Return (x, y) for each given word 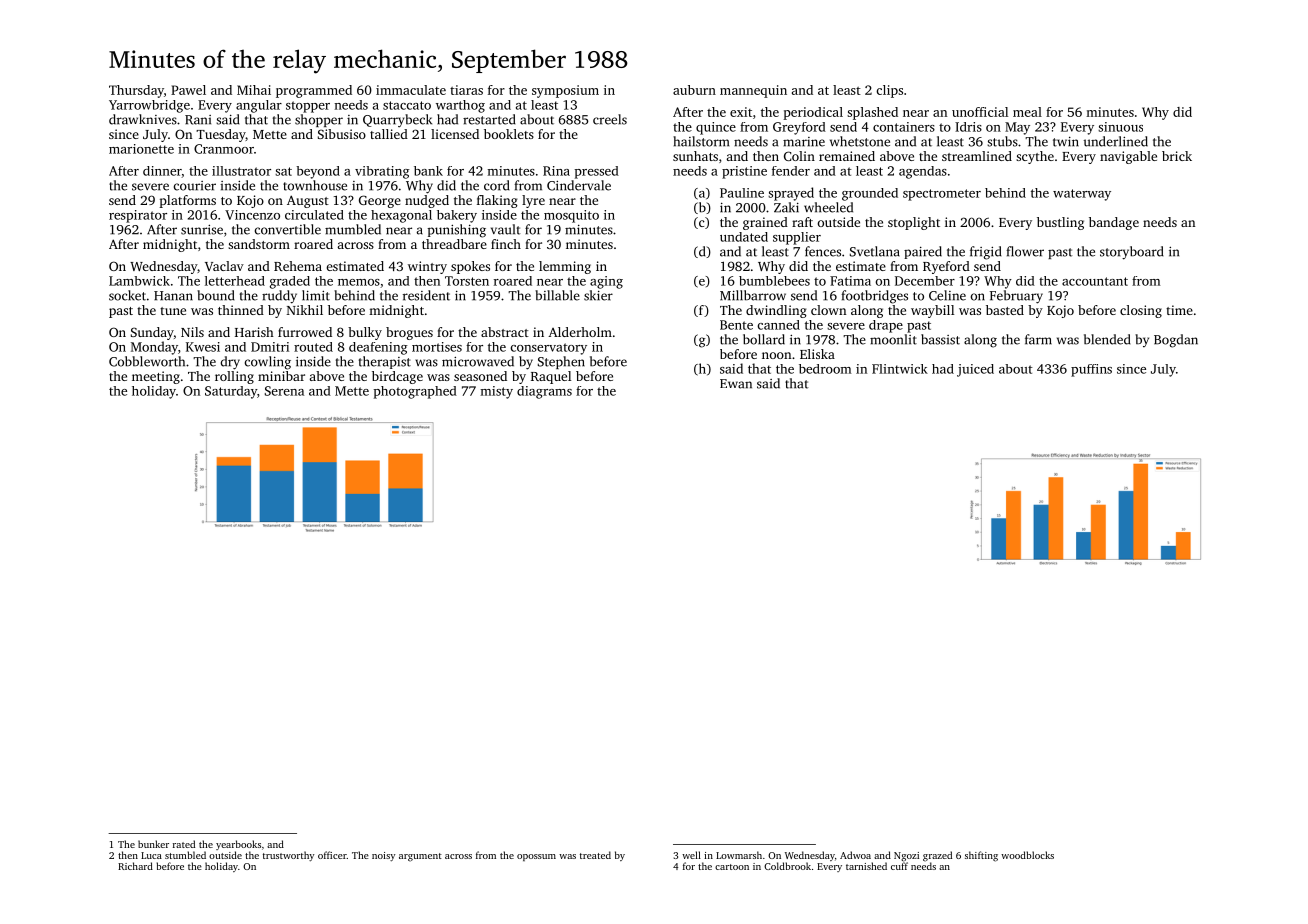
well (691, 855)
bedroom (825, 369)
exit (741, 112)
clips (889, 91)
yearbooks (238, 845)
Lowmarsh (739, 855)
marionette (141, 149)
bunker (153, 844)
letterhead (235, 281)
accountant (1095, 281)
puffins (1091, 370)
